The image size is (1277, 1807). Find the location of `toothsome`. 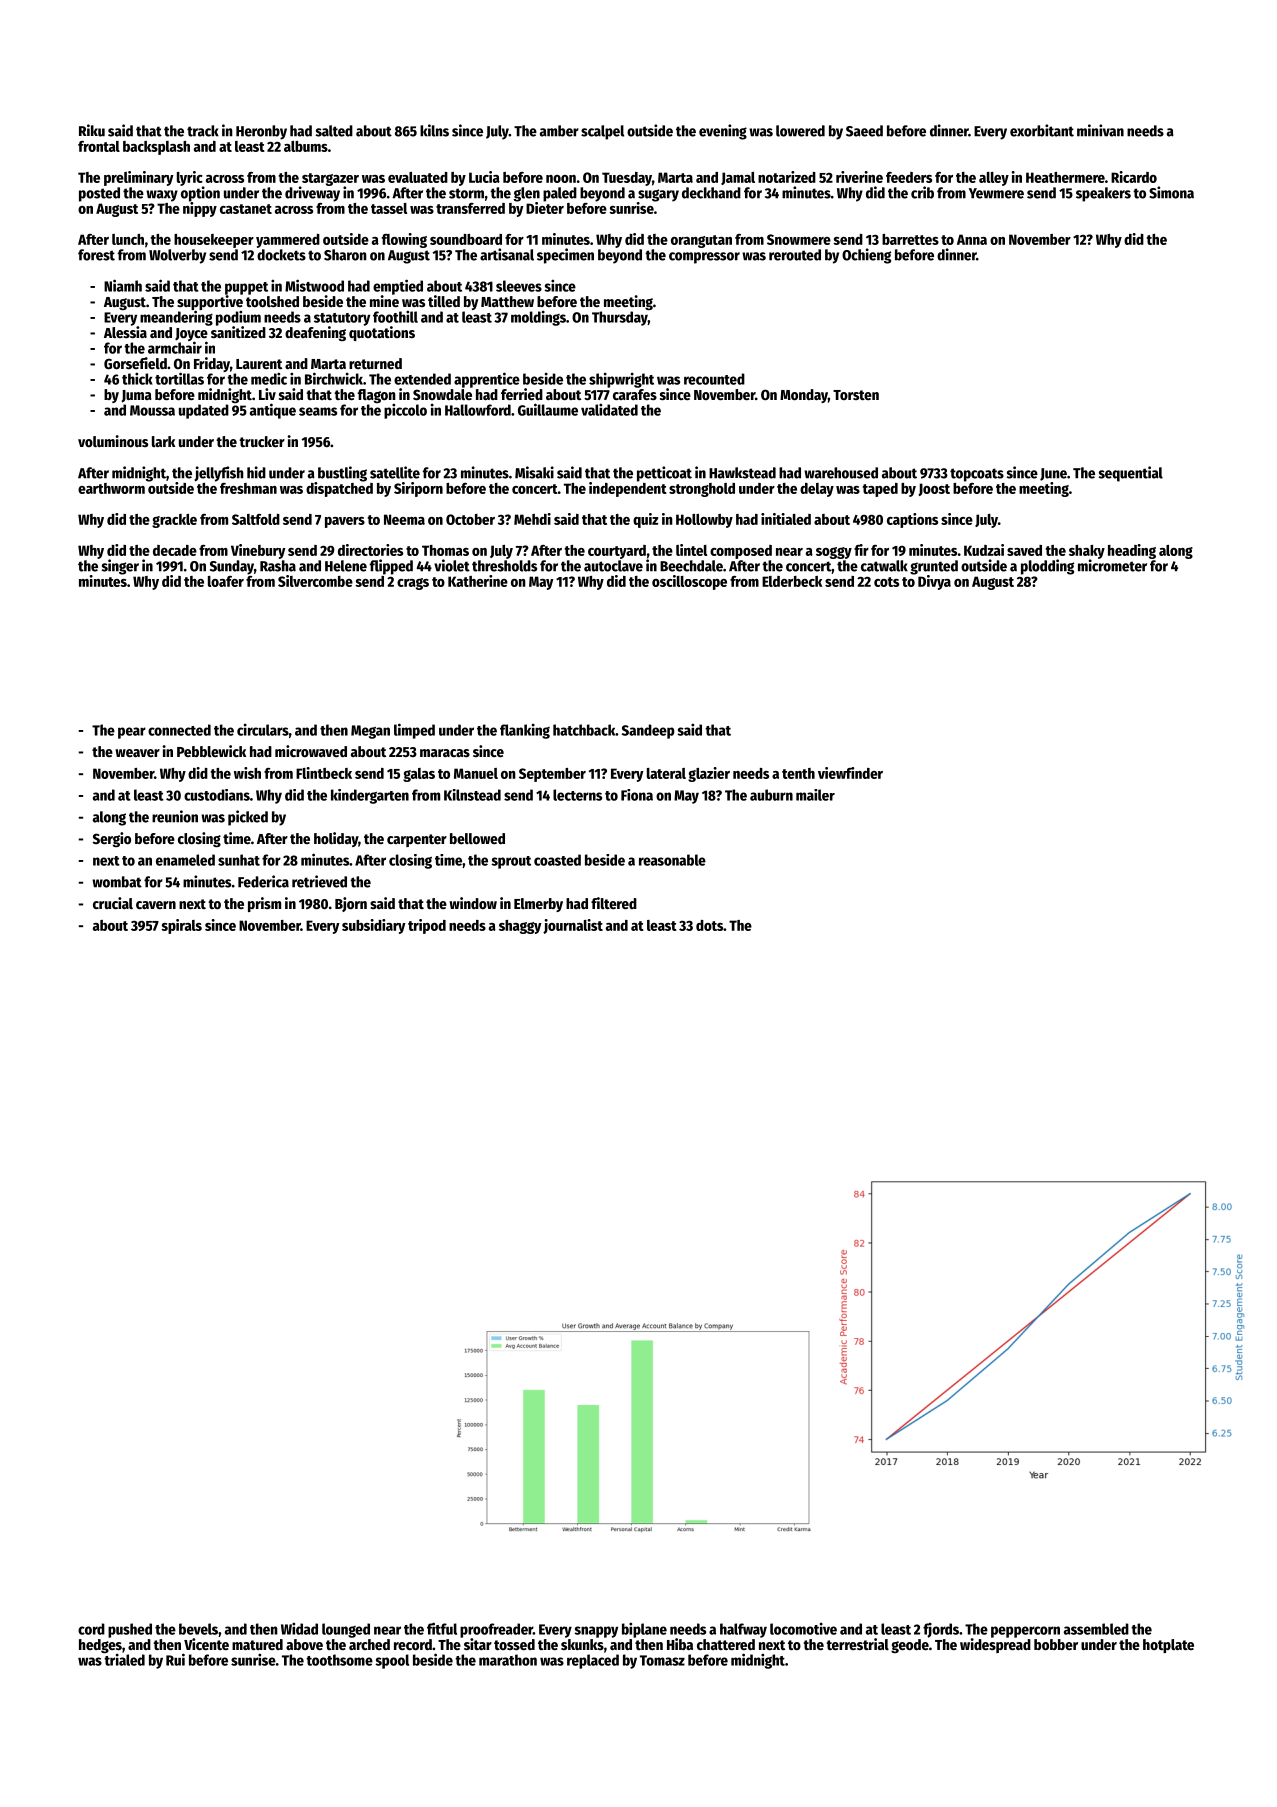

toothsome is located at coordinates (339, 1660).
